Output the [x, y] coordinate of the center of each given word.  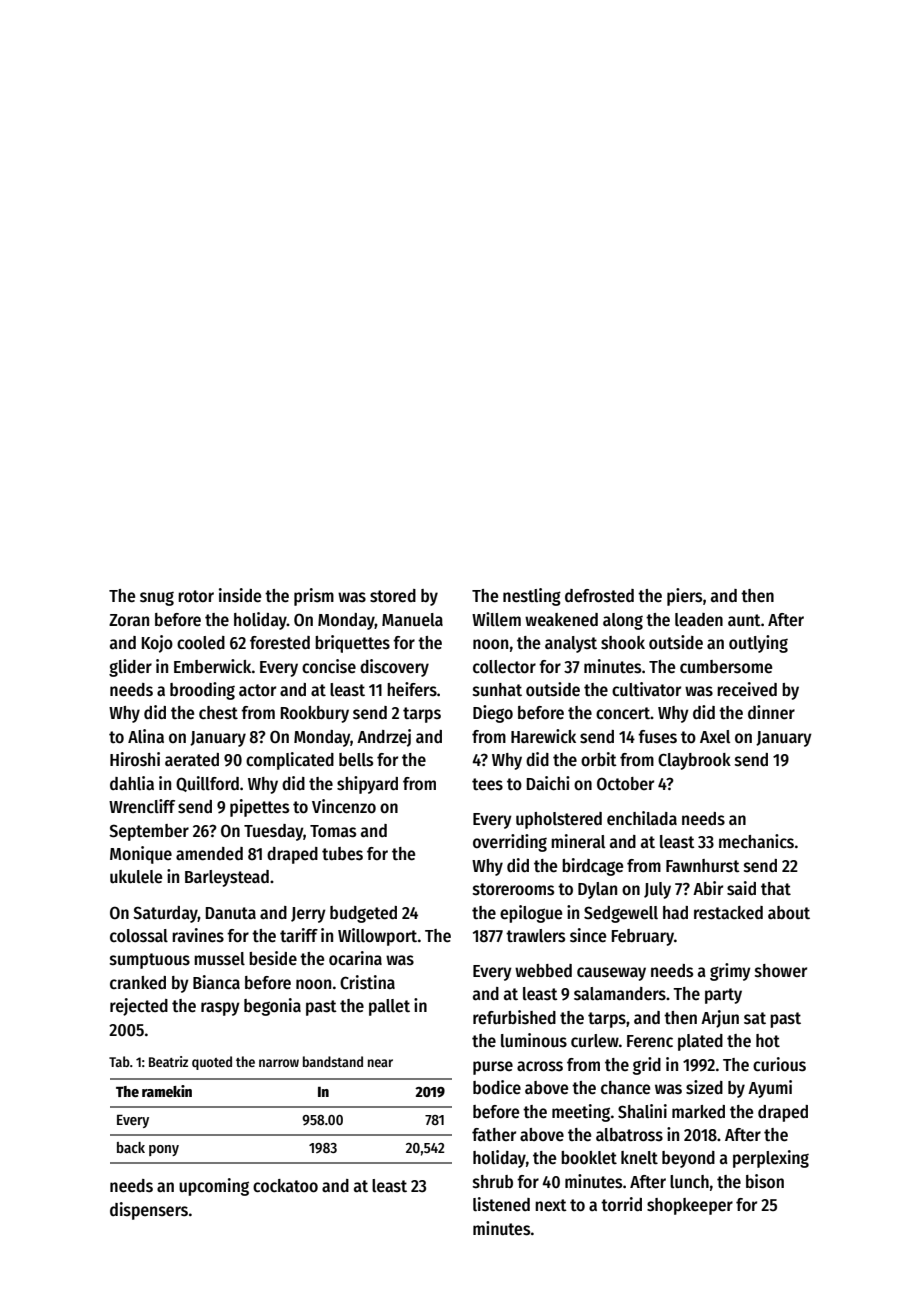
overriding [510, 843]
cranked [138, 983]
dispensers [149, 1211]
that [776, 889]
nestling [532, 597]
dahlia [132, 783]
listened [501, 1204]
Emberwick [213, 666]
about [789, 913]
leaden [699, 620]
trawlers [535, 936]
